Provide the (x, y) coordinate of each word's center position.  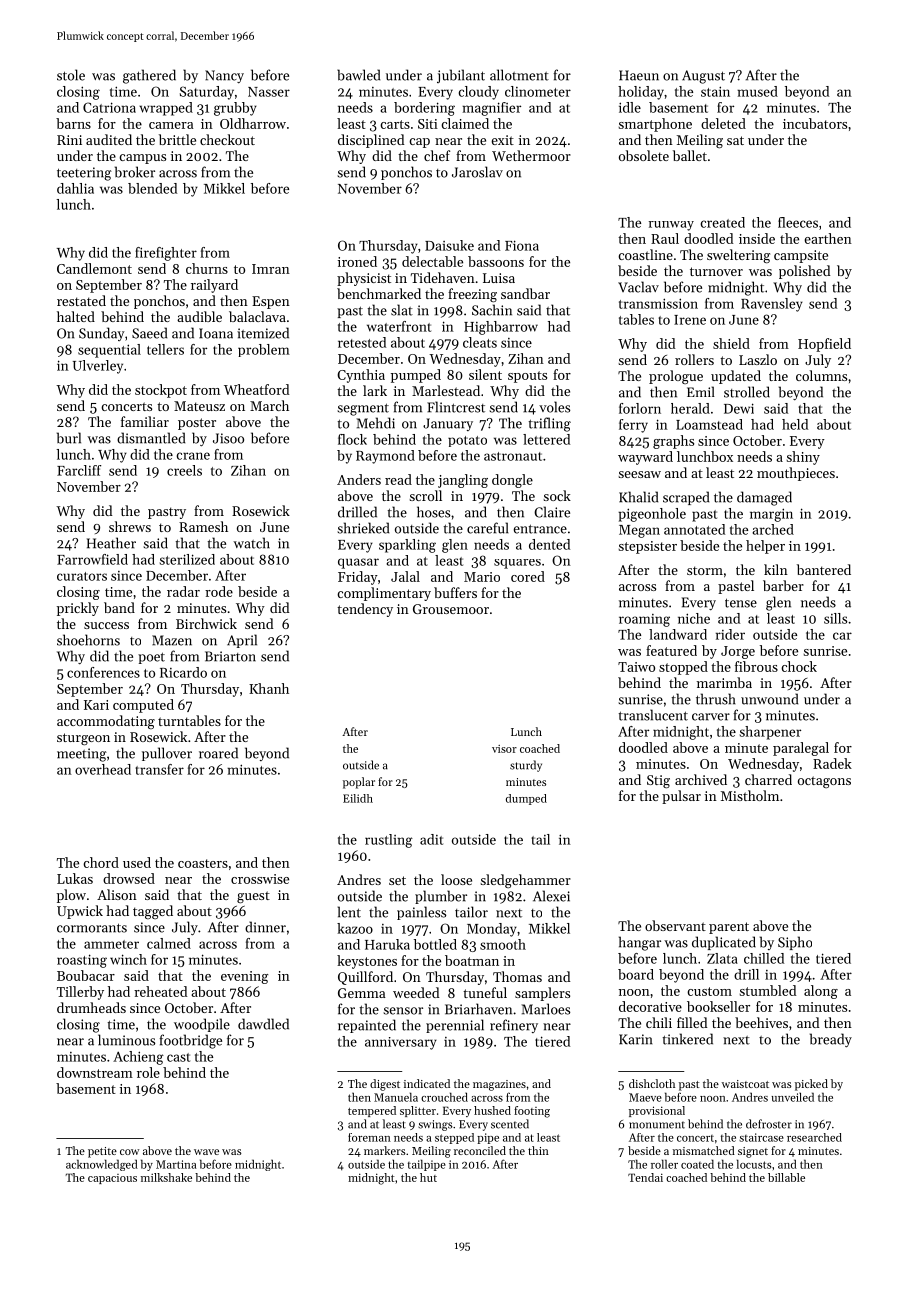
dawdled (263, 1024)
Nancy (224, 76)
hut (428, 1177)
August (703, 77)
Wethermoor (531, 155)
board (636, 974)
